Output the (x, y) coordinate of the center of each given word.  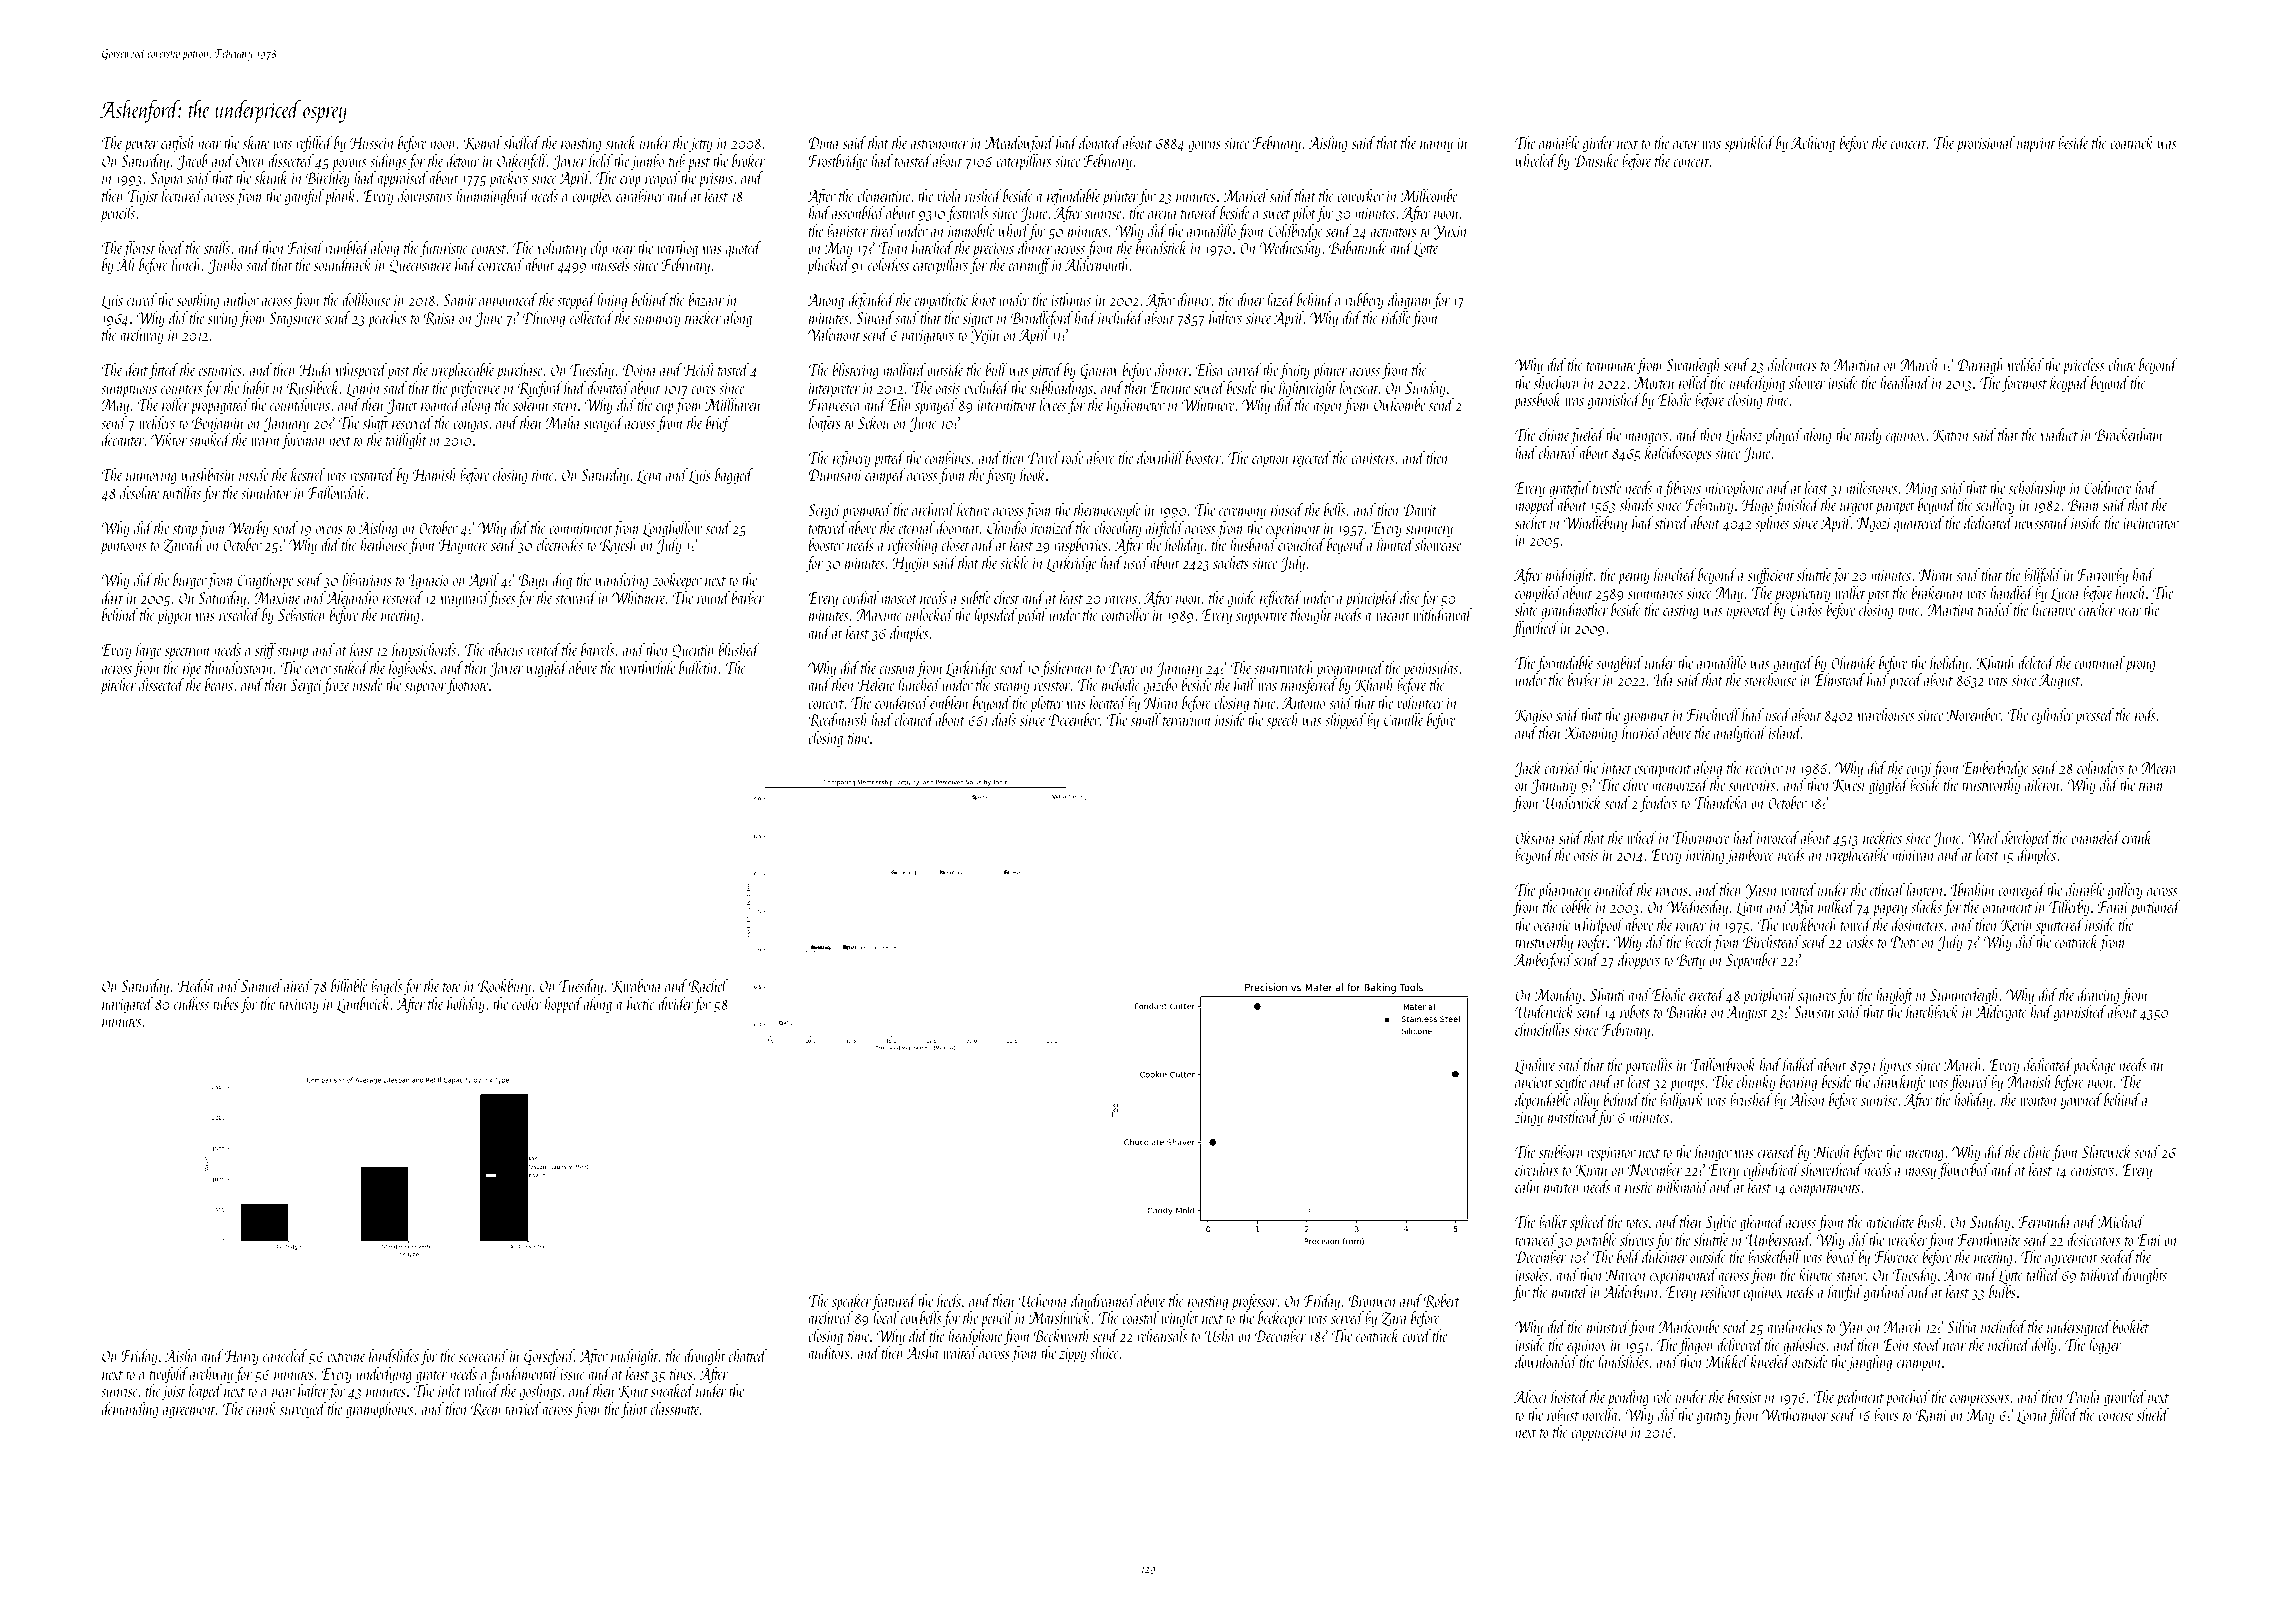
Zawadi (183, 545)
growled (2125, 1398)
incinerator (2151, 523)
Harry (242, 1358)
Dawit (1420, 510)
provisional (1985, 144)
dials (1004, 719)
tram (2150, 786)
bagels (386, 987)
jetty (700, 145)
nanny (1436, 146)
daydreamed (1103, 1302)
